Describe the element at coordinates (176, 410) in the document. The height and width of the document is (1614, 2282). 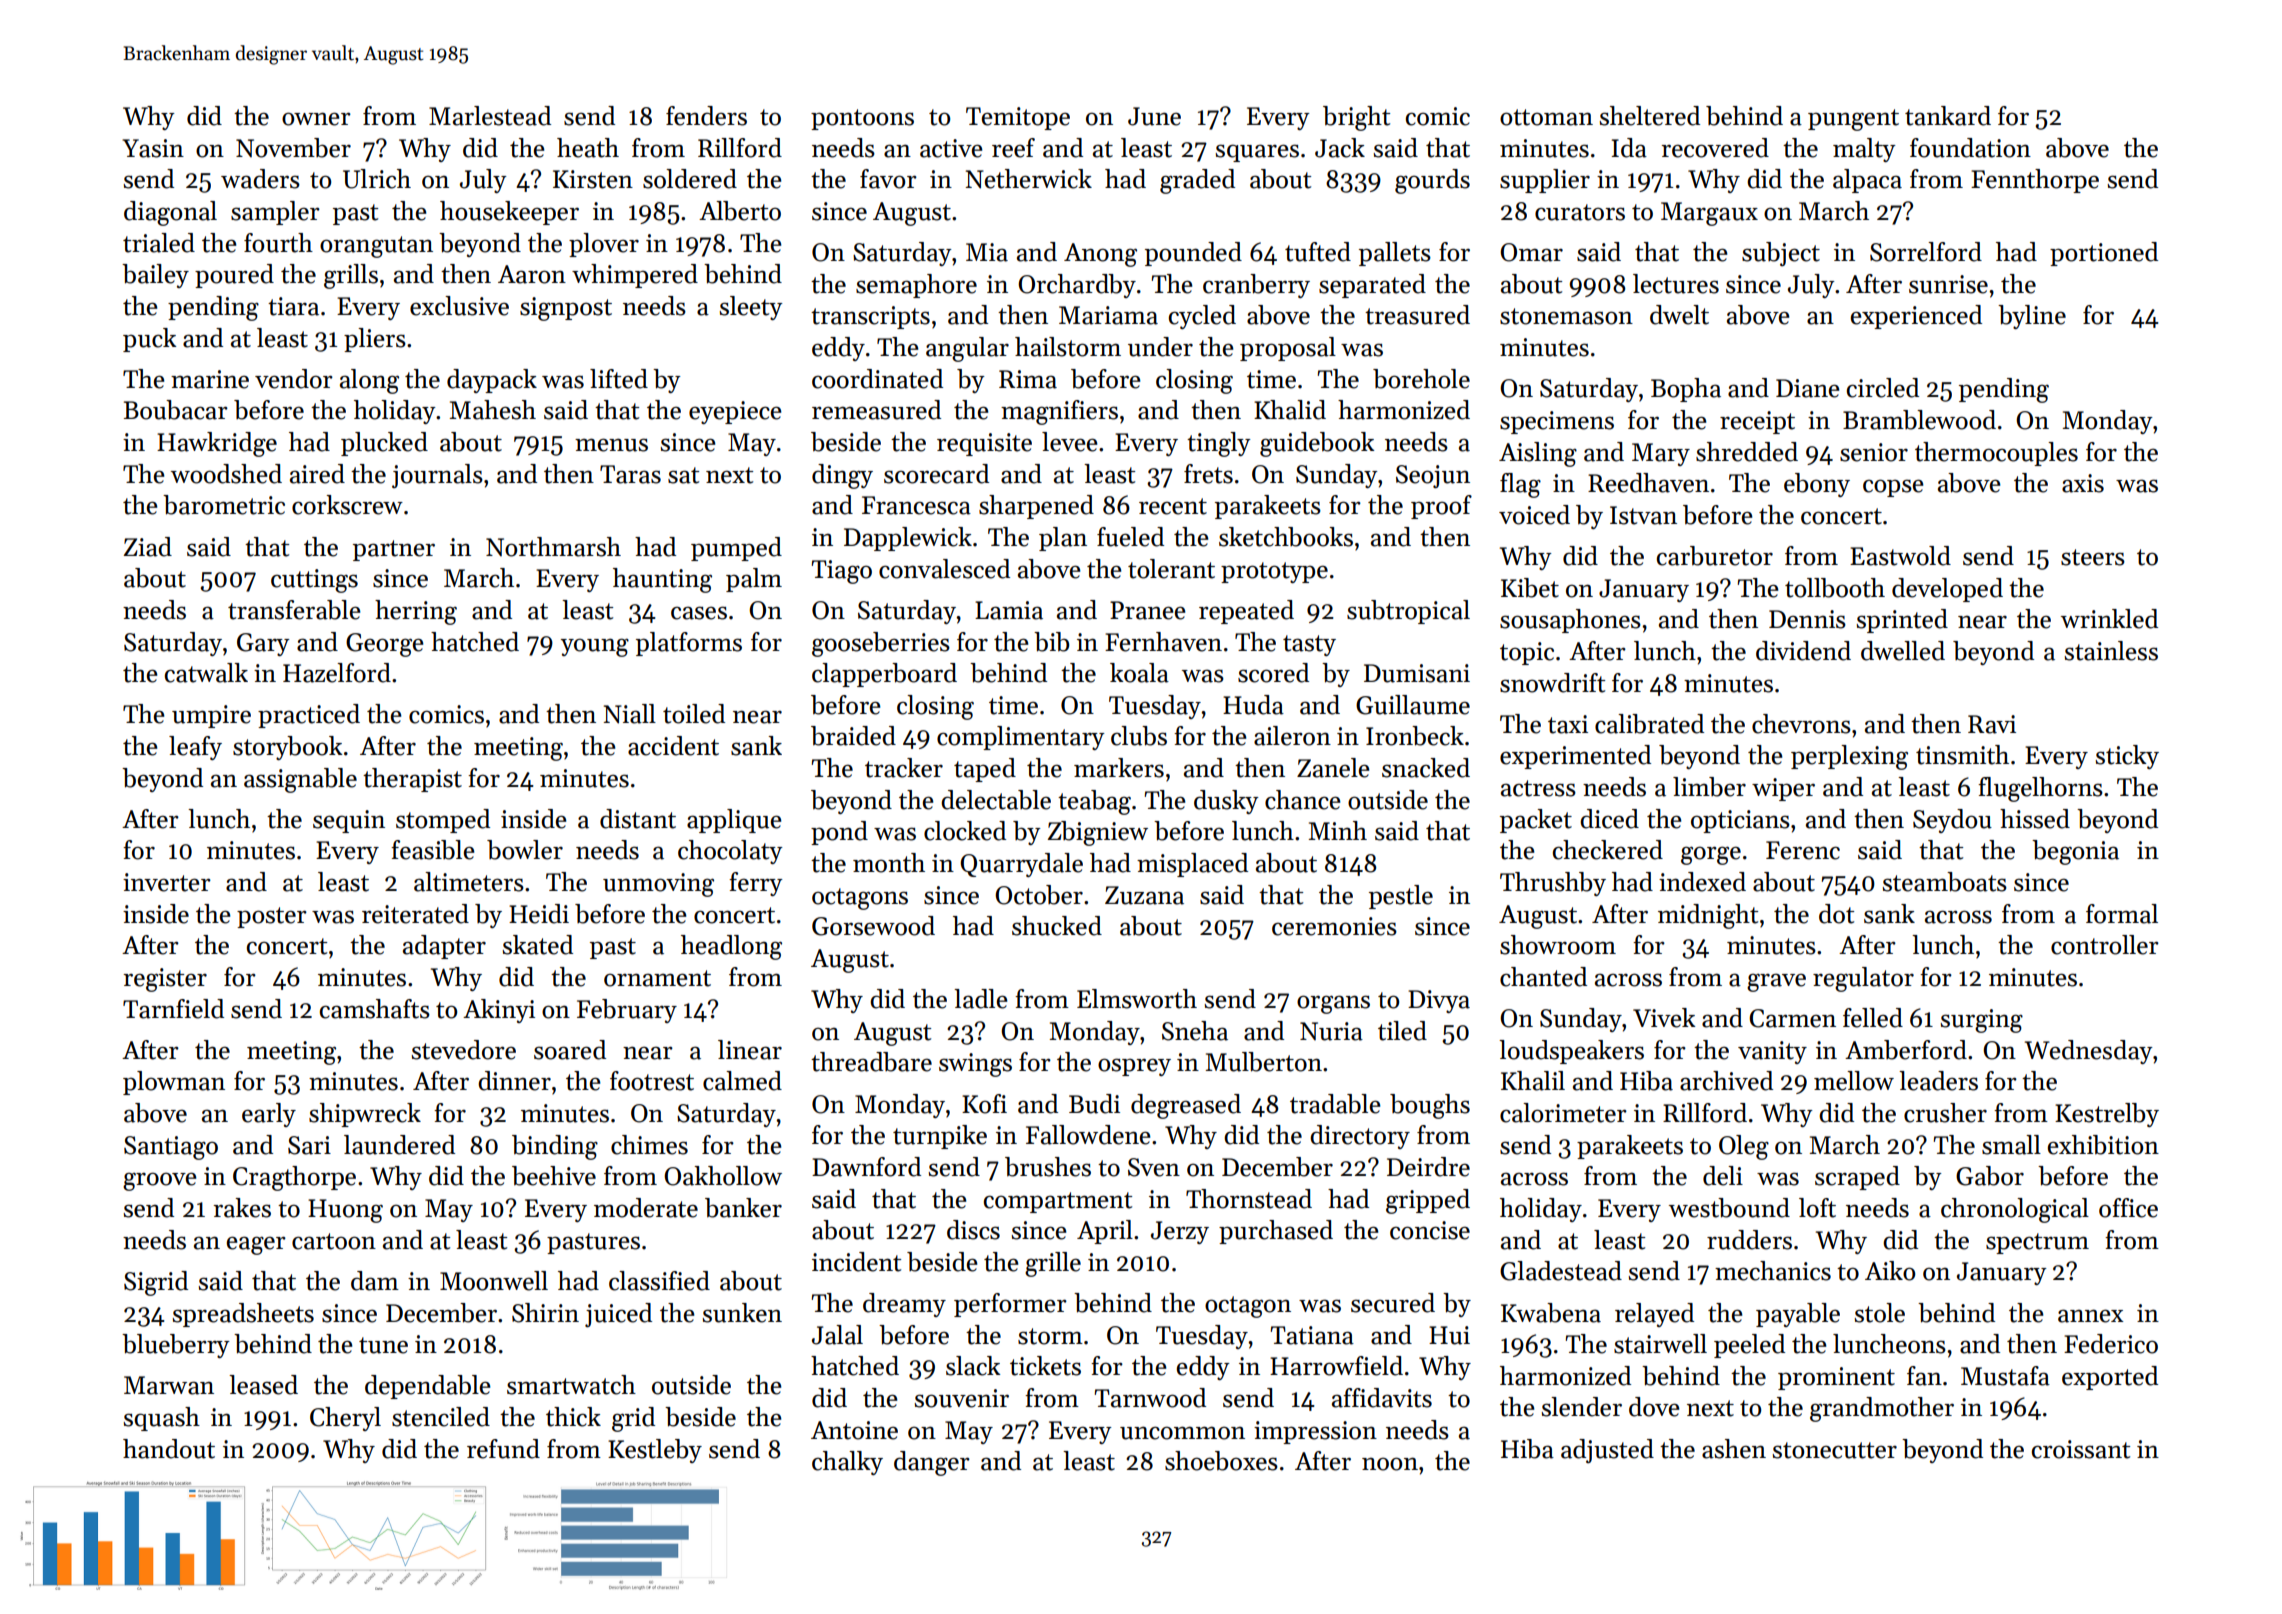
I see `Boubacar` at that location.
